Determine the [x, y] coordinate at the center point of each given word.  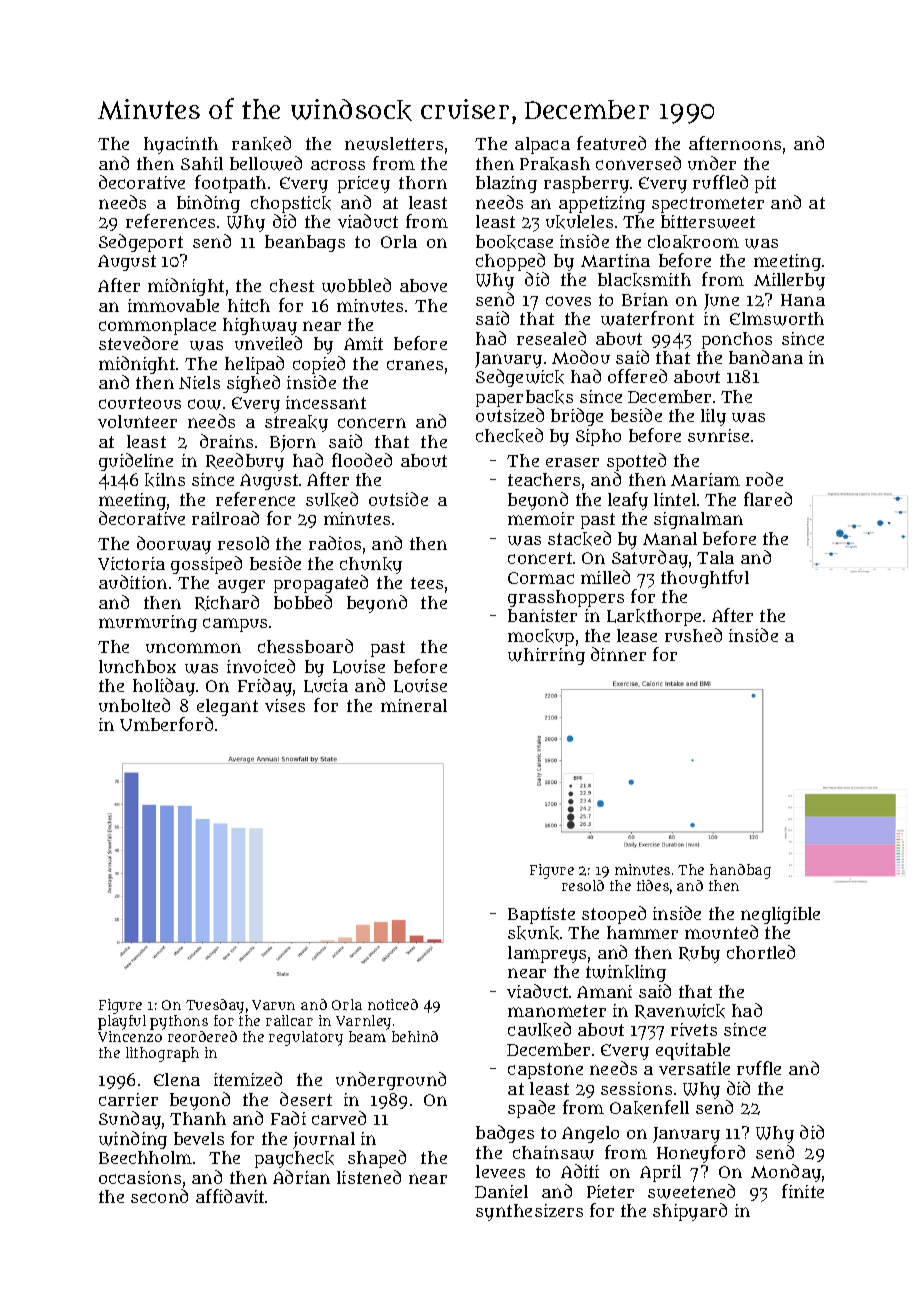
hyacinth [181, 145]
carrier [128, 1099]
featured [611, 143]
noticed [393, 1004]
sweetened [691, 1191]
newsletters [394, 144]
